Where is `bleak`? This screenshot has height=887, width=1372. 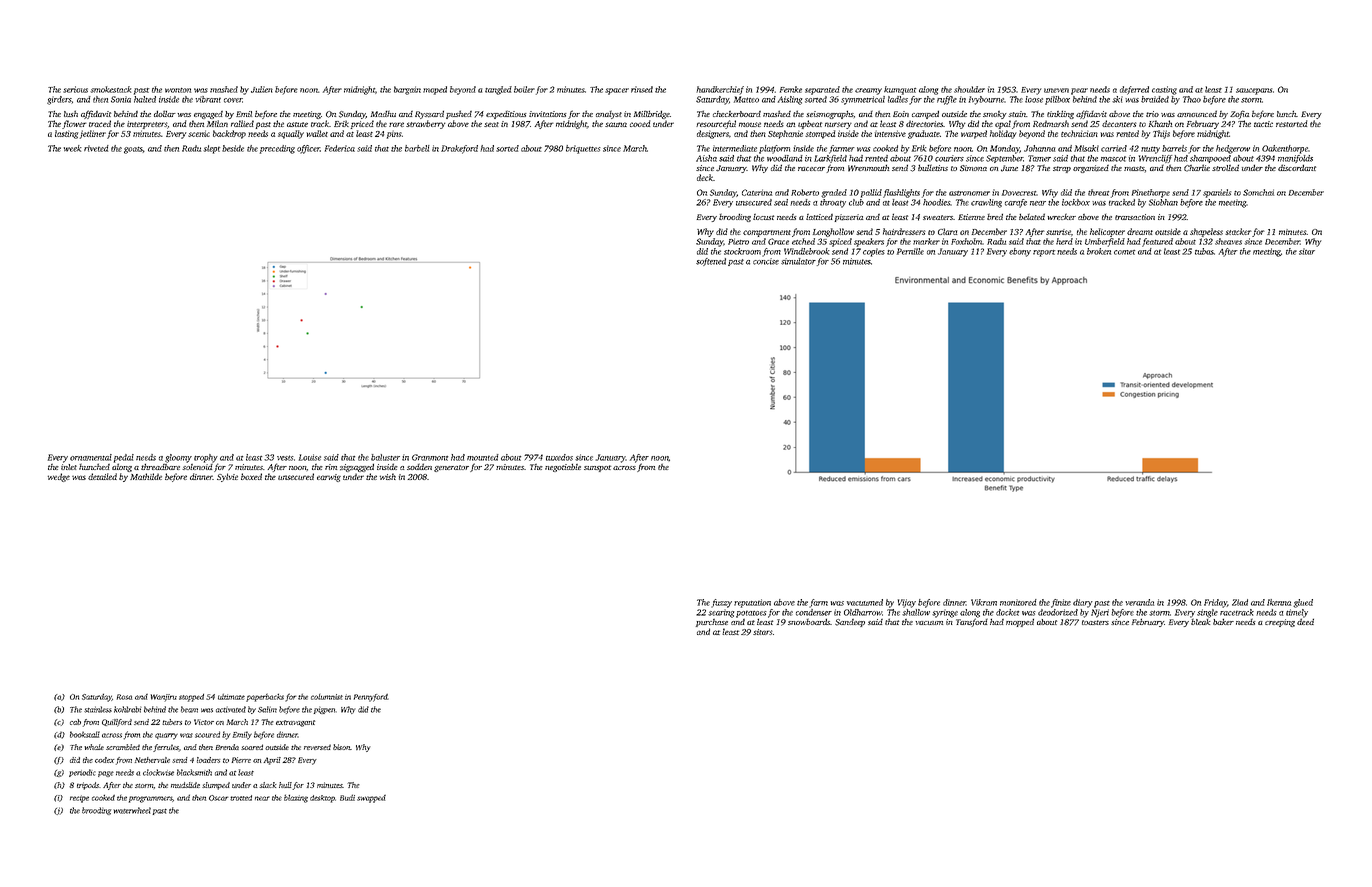 bleak is located at coordinates (1201, 621).
